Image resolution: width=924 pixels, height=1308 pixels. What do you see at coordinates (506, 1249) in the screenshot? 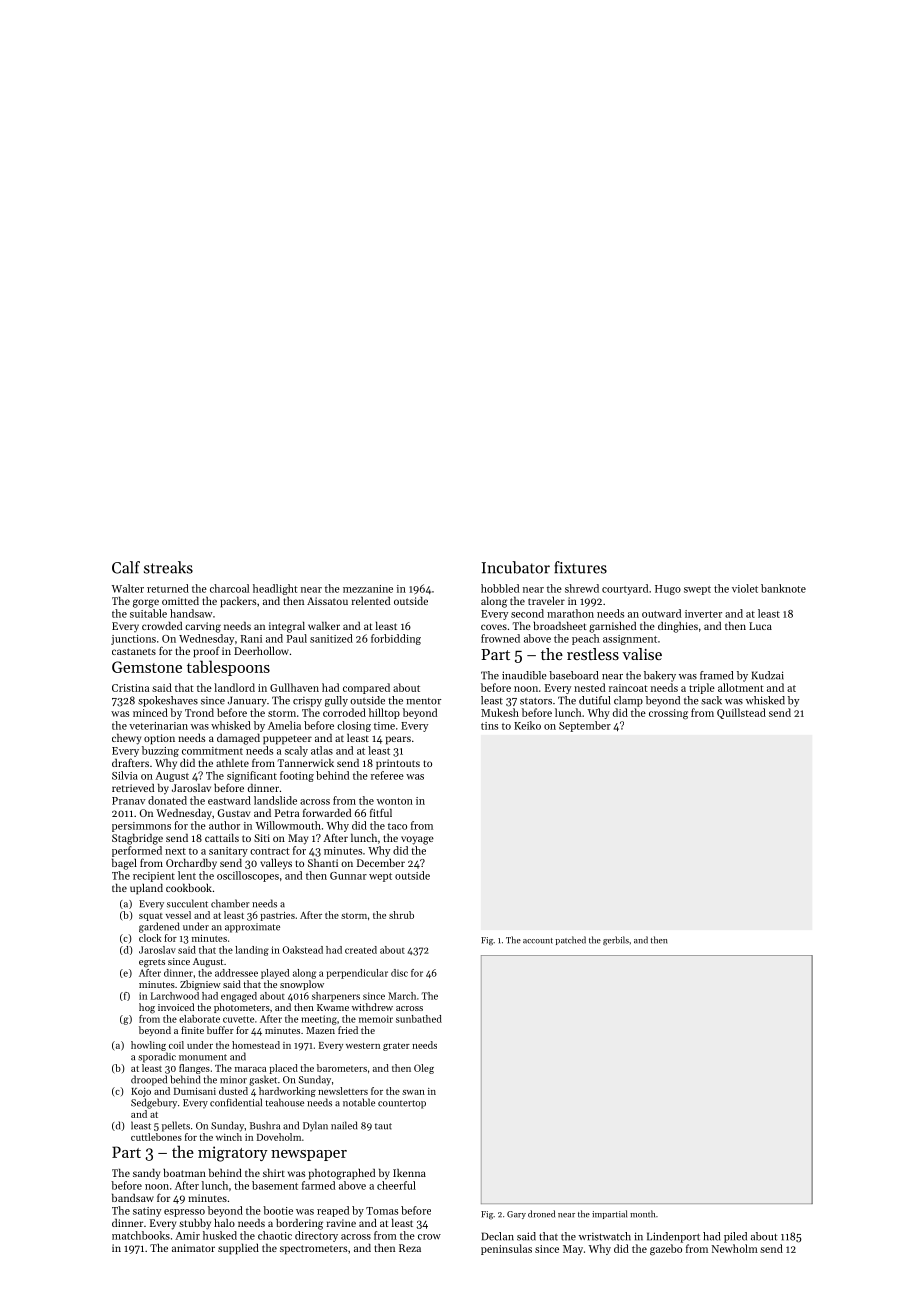
I see `peninsulas` at bounding box center [506, 1249].
